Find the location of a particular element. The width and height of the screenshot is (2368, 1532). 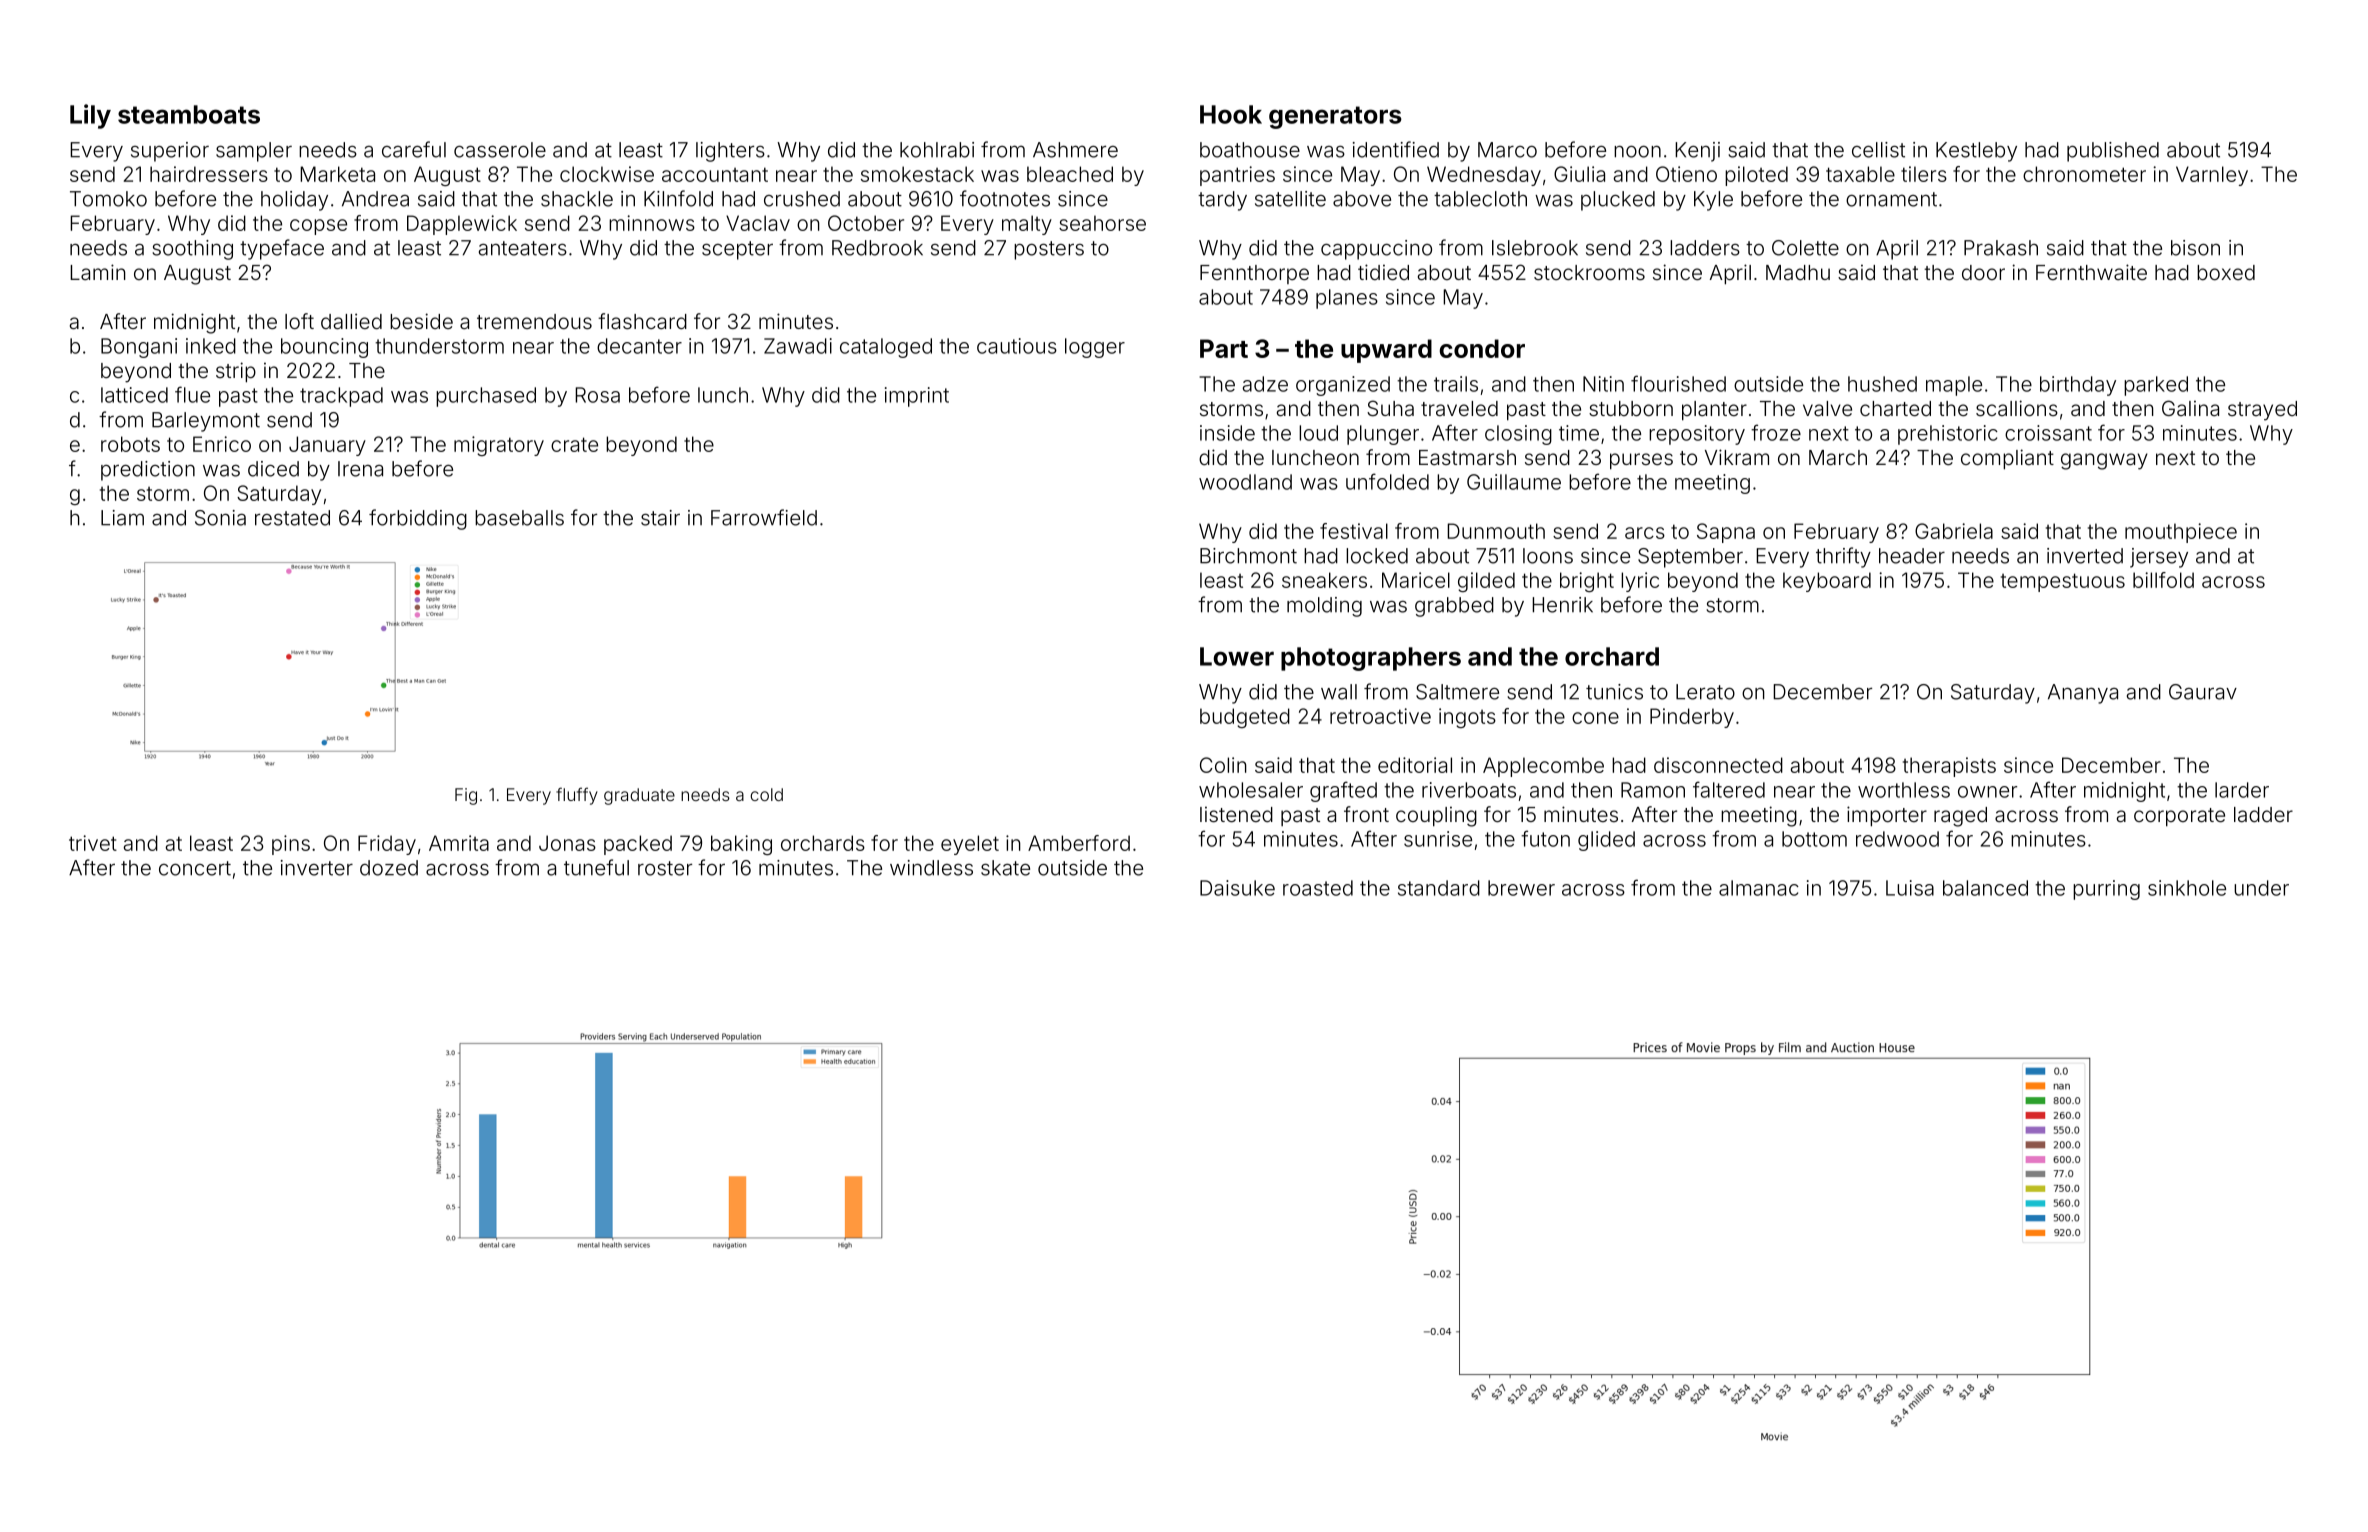

Varnley is located at coordinates (2212, 176).
